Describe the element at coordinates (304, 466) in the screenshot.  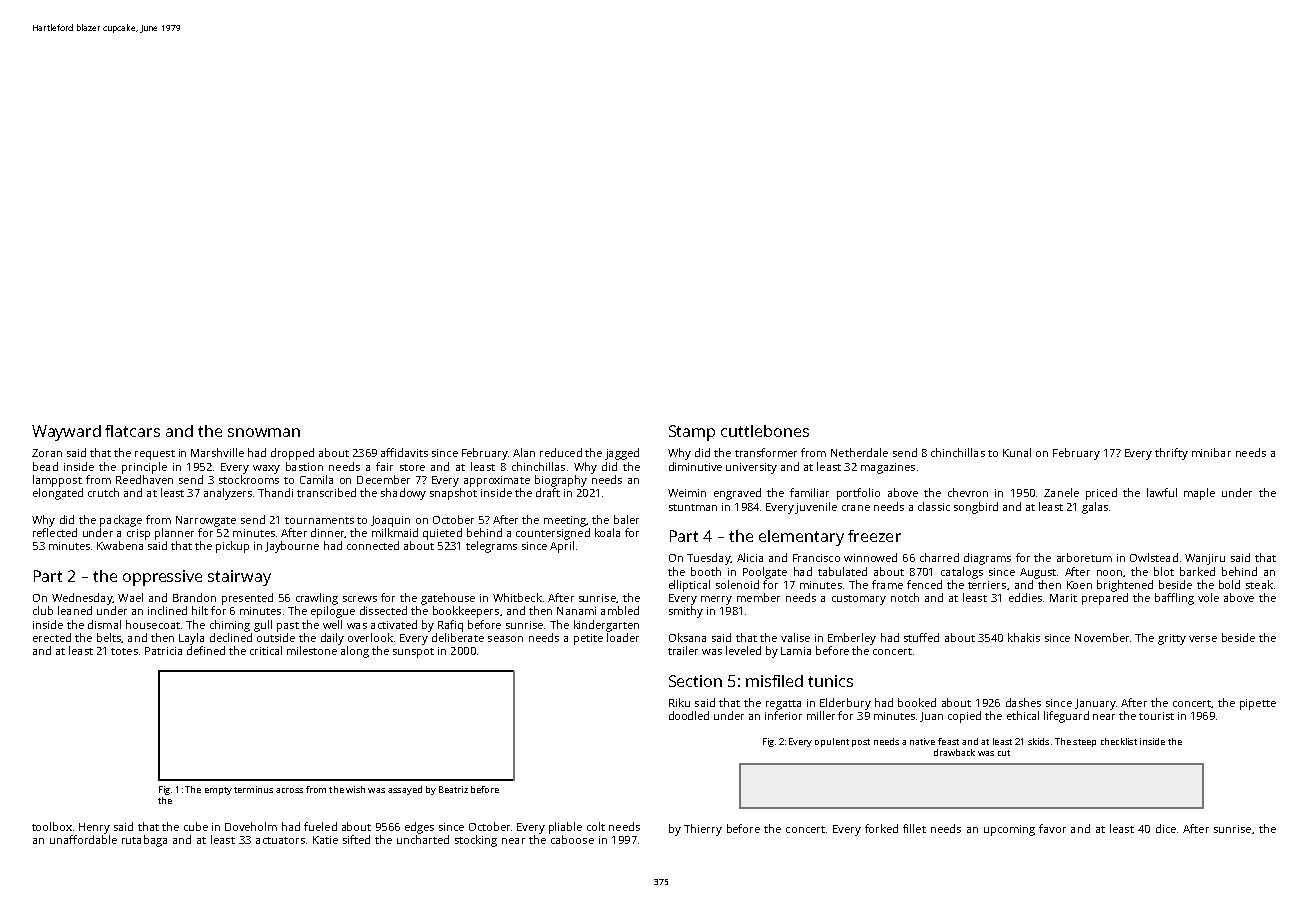
I see `bastion` at that location.
